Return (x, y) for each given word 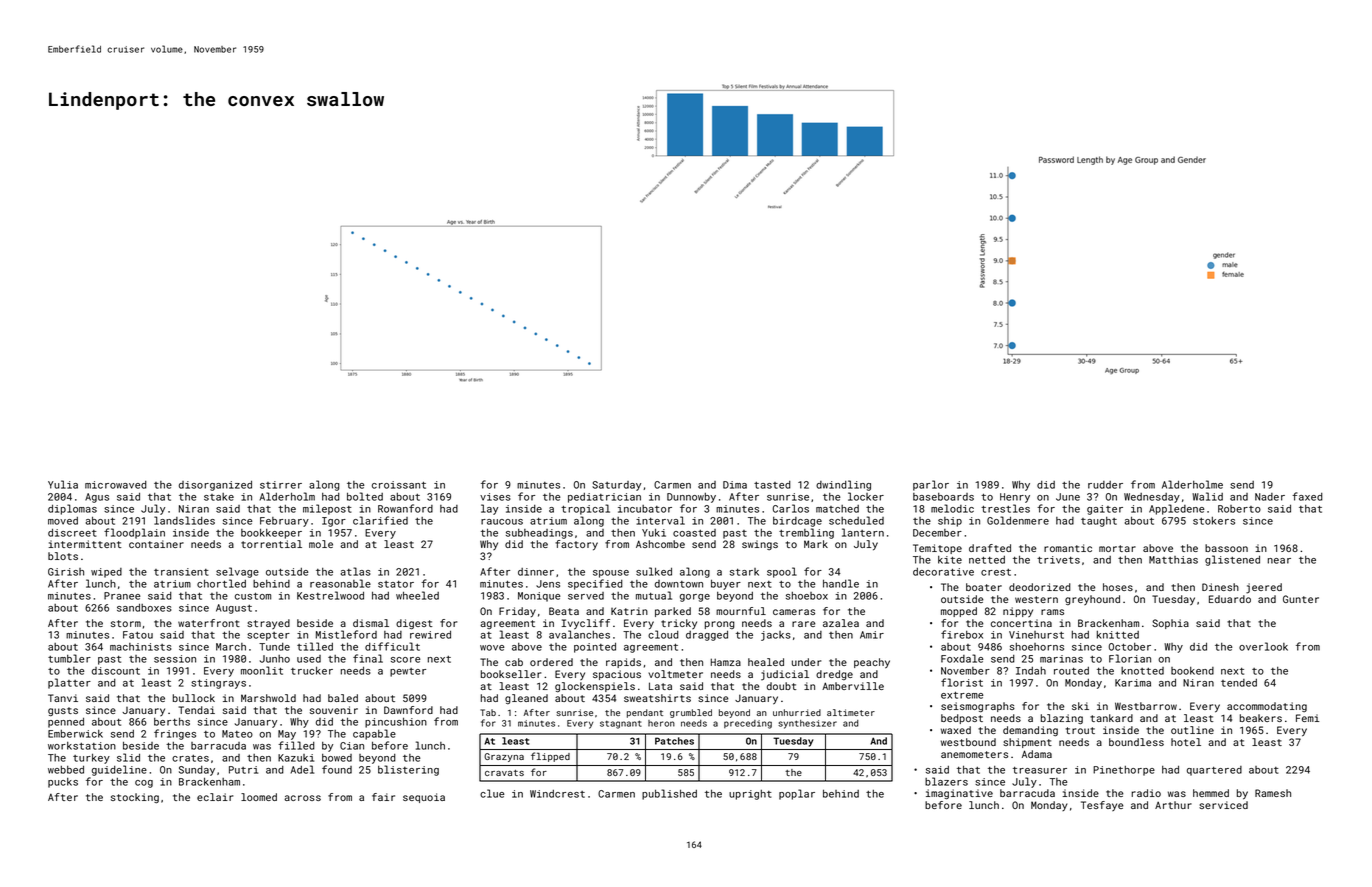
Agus (97, 498)
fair (383, 797)
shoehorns (1037, 647)
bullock (194, 698)
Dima (735, 485)
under (806, 662)
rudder (1105, 485)
